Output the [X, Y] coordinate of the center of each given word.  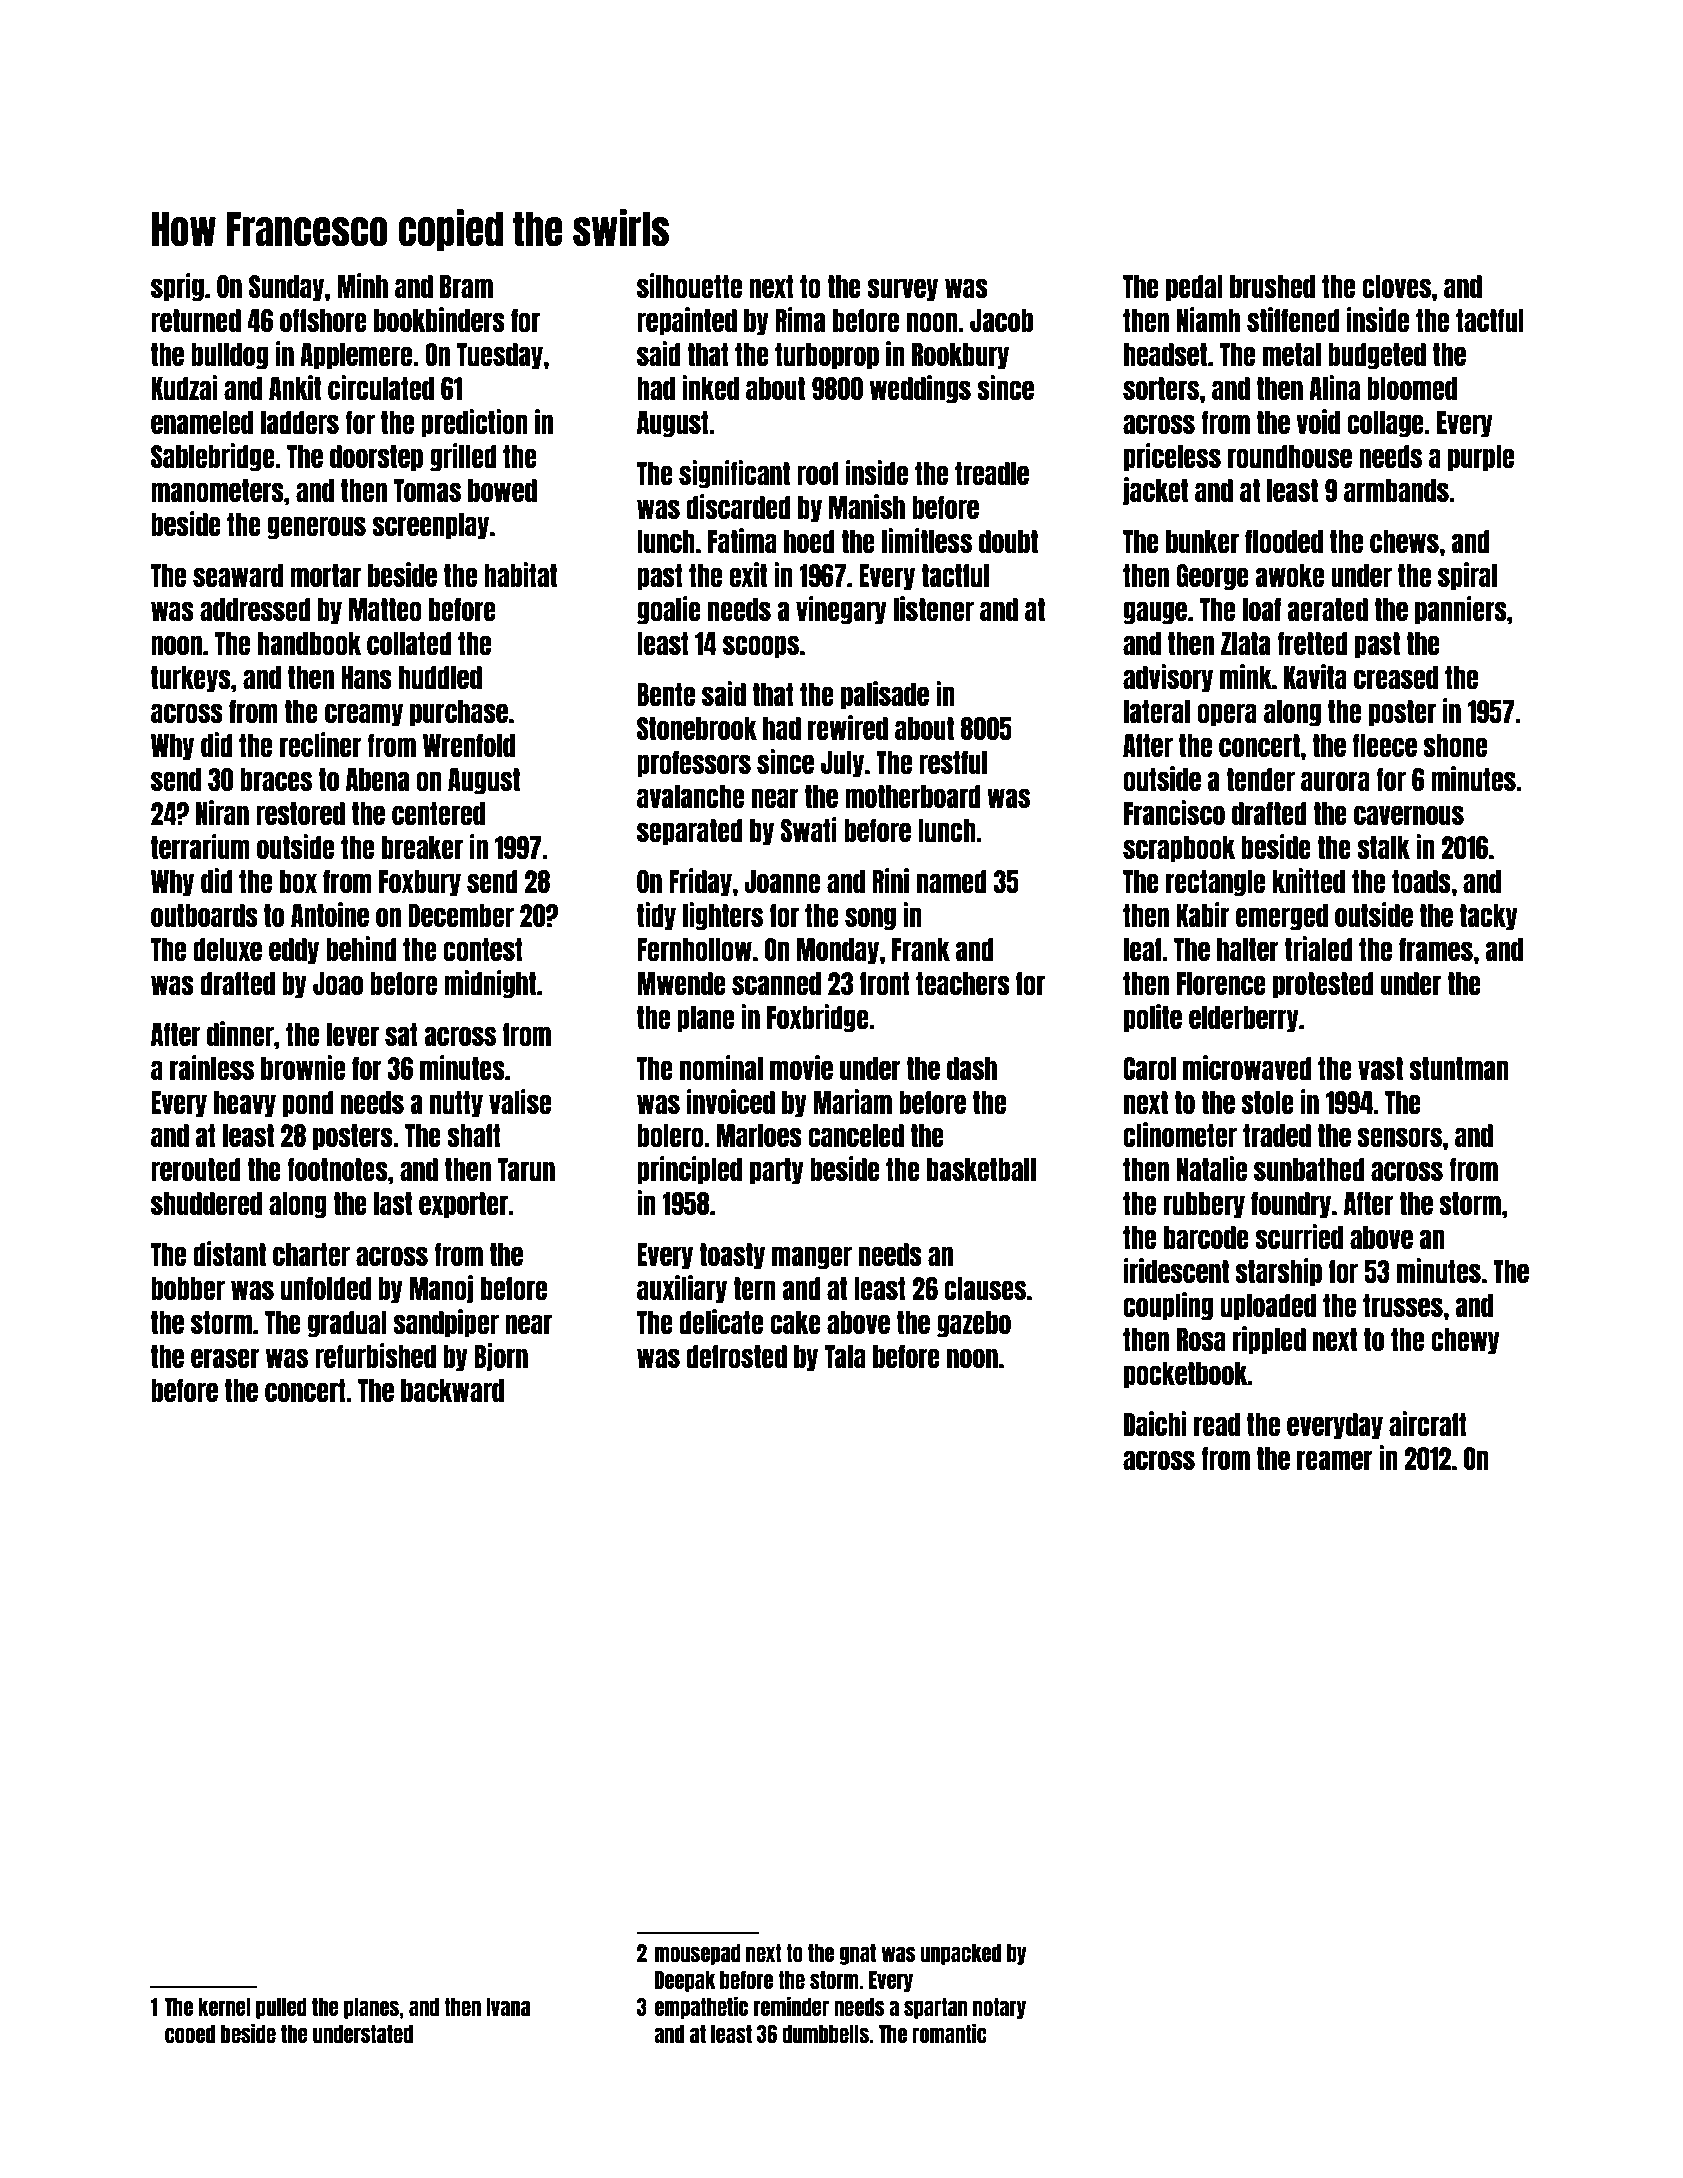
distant [229, 1253]
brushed [1272, 286]
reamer [1335, 1460]
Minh [362, 285]
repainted [687, 321]
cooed [190, 2034]
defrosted [736, 1356]
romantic [949, 2033]
